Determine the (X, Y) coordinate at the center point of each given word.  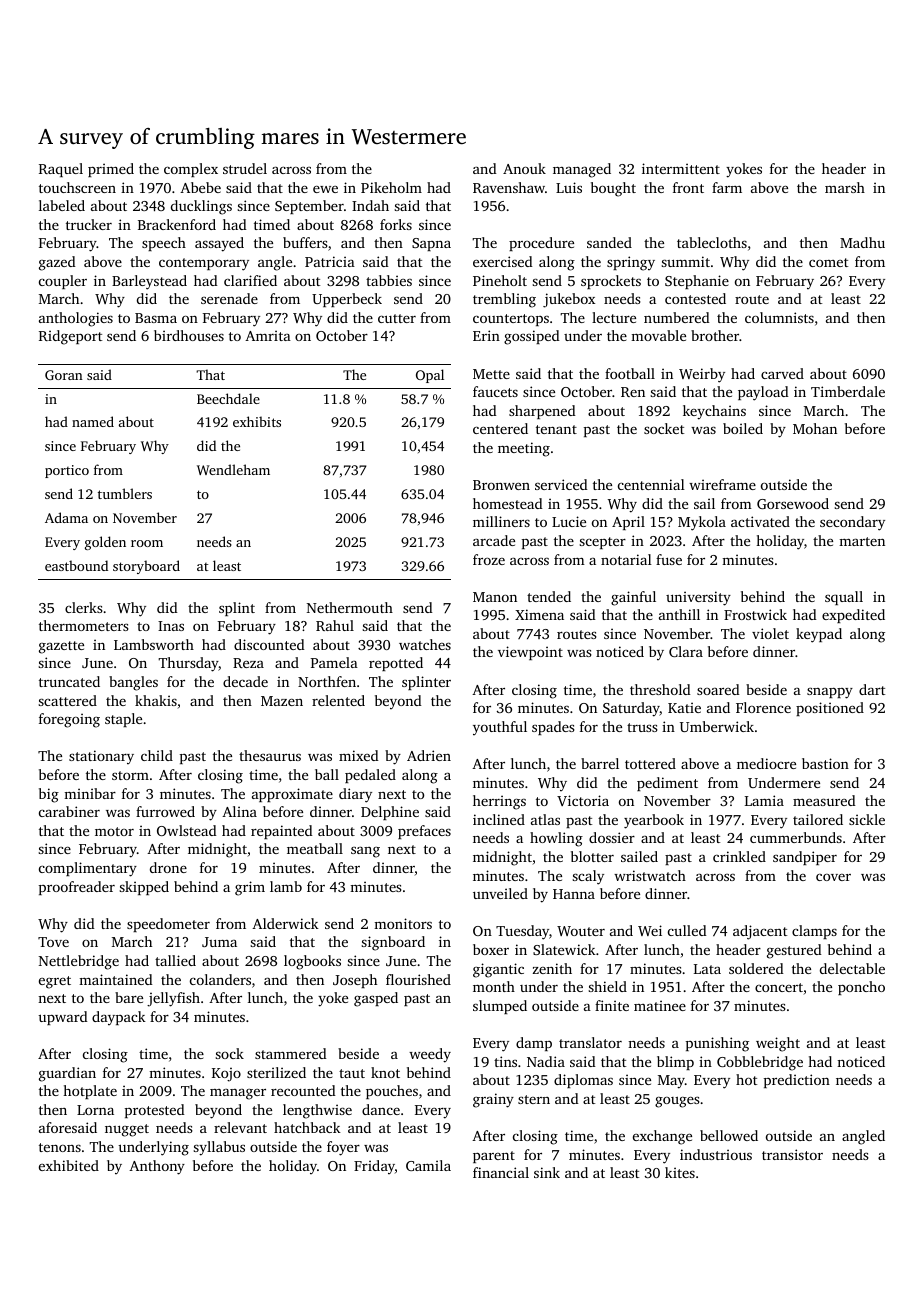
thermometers (84, 625)
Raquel (61, 170)
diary (355, 795)
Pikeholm (391, 187)
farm (727, 187)
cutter (397, 318)
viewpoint (530, 653)
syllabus (219, 1148)
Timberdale (848, 391)
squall (844, 598)
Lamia (764, 800)
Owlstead (187, 830)
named (93, 421)
